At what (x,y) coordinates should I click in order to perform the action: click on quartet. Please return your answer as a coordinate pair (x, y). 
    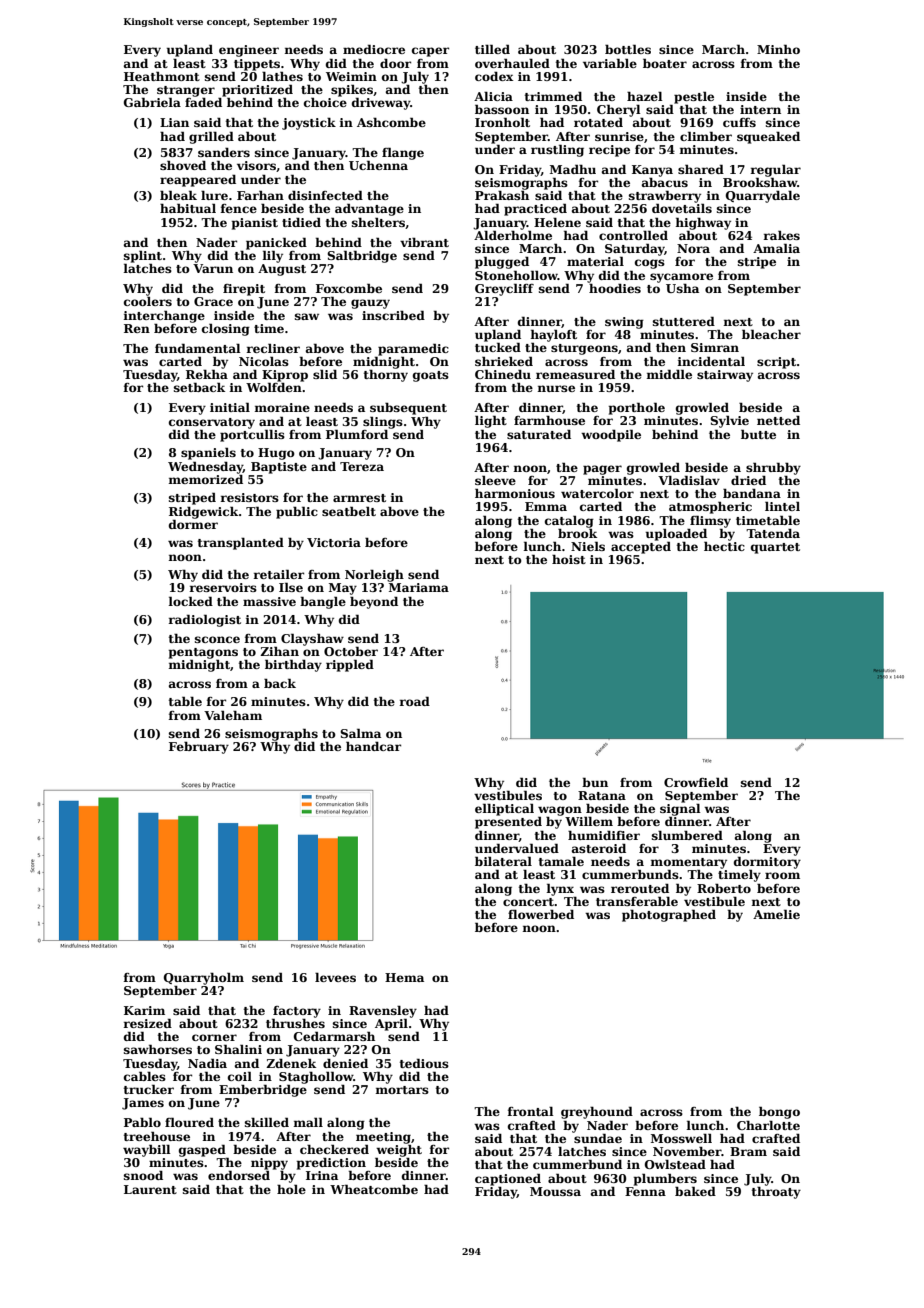
    Looking at the image, I should click on (775, 548).
